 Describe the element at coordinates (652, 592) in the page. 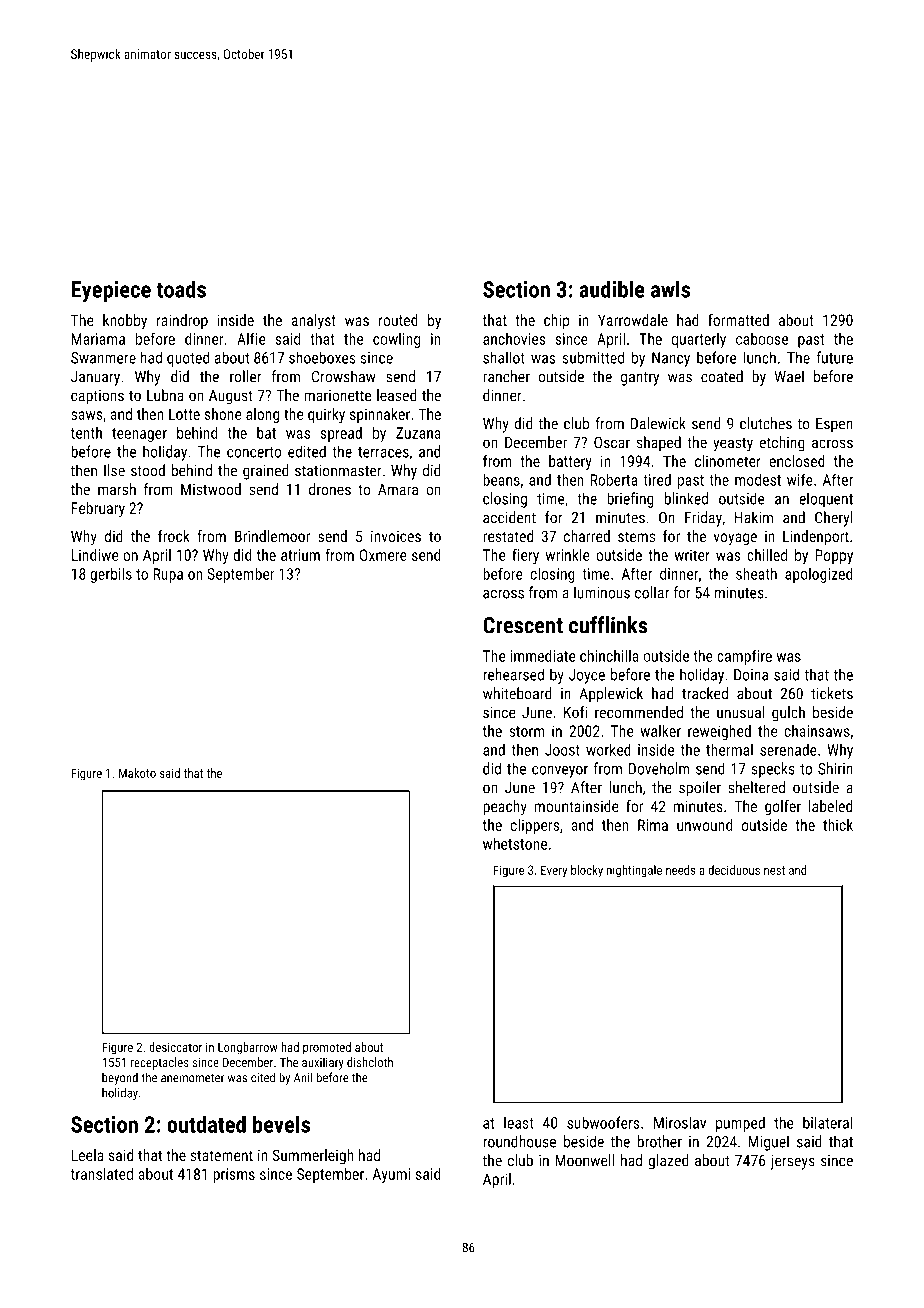

I see `collar` at that location.
